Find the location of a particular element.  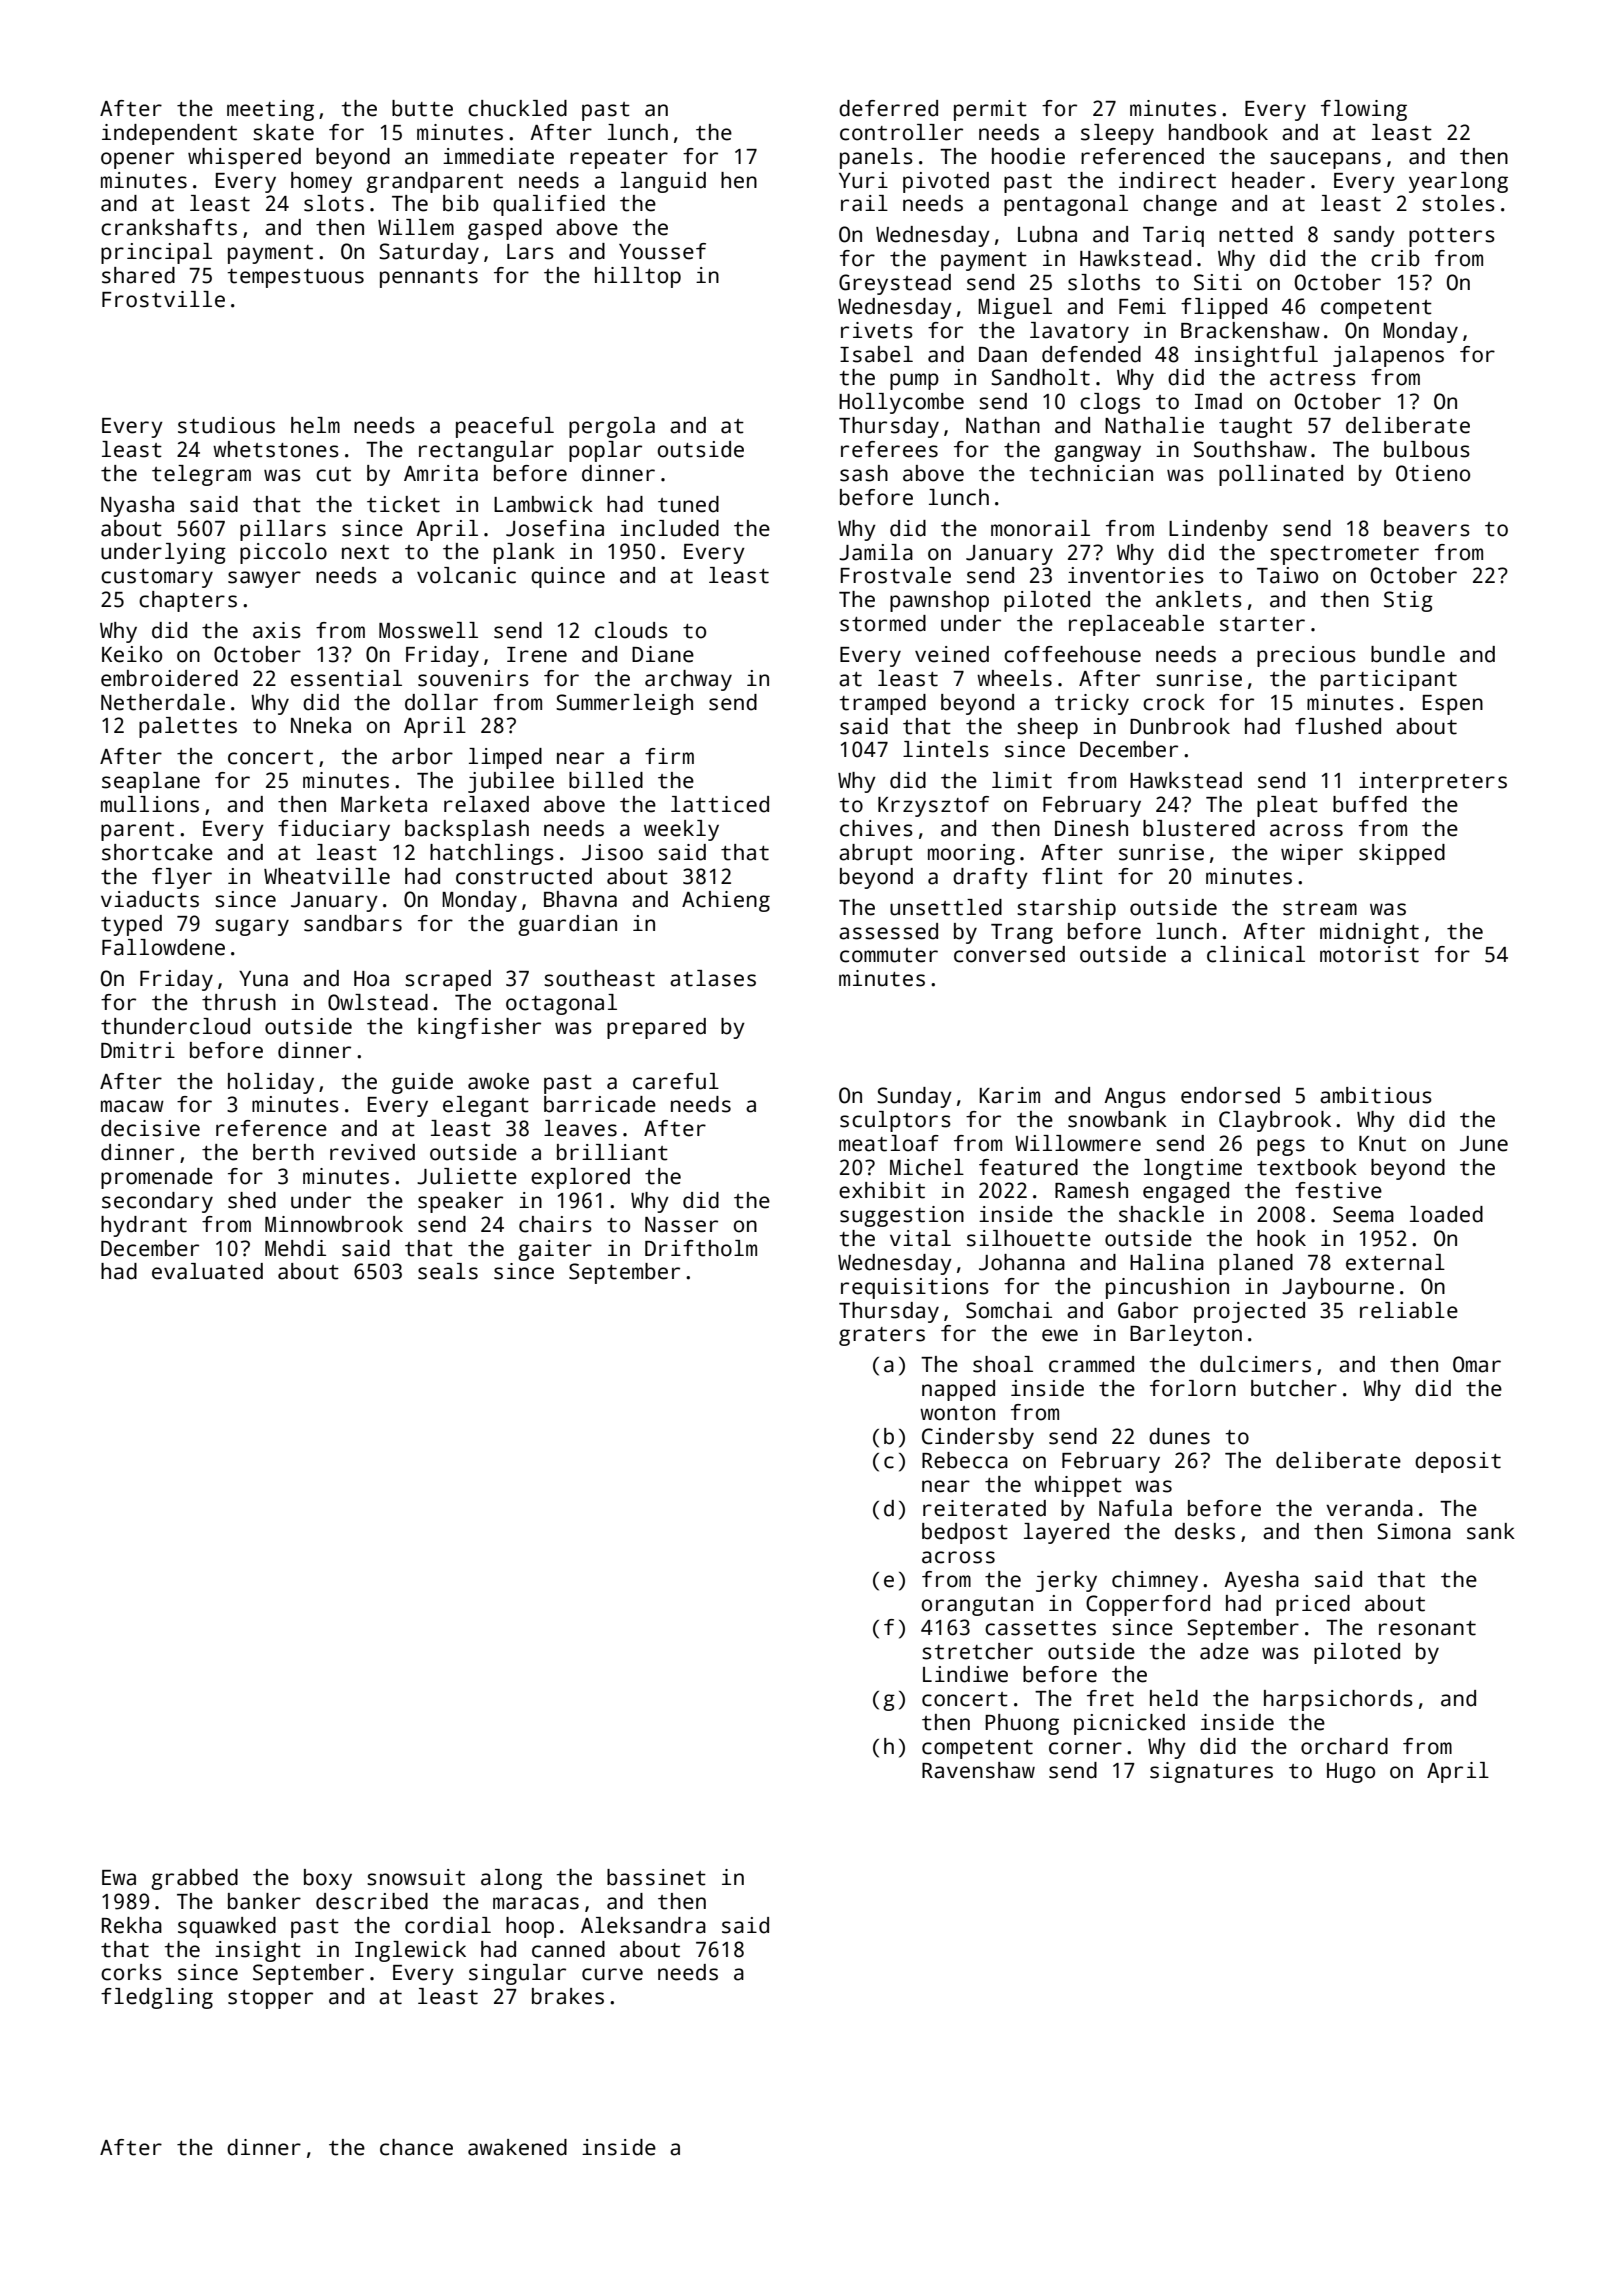

Greystead is located at coordinates (895, 284).
